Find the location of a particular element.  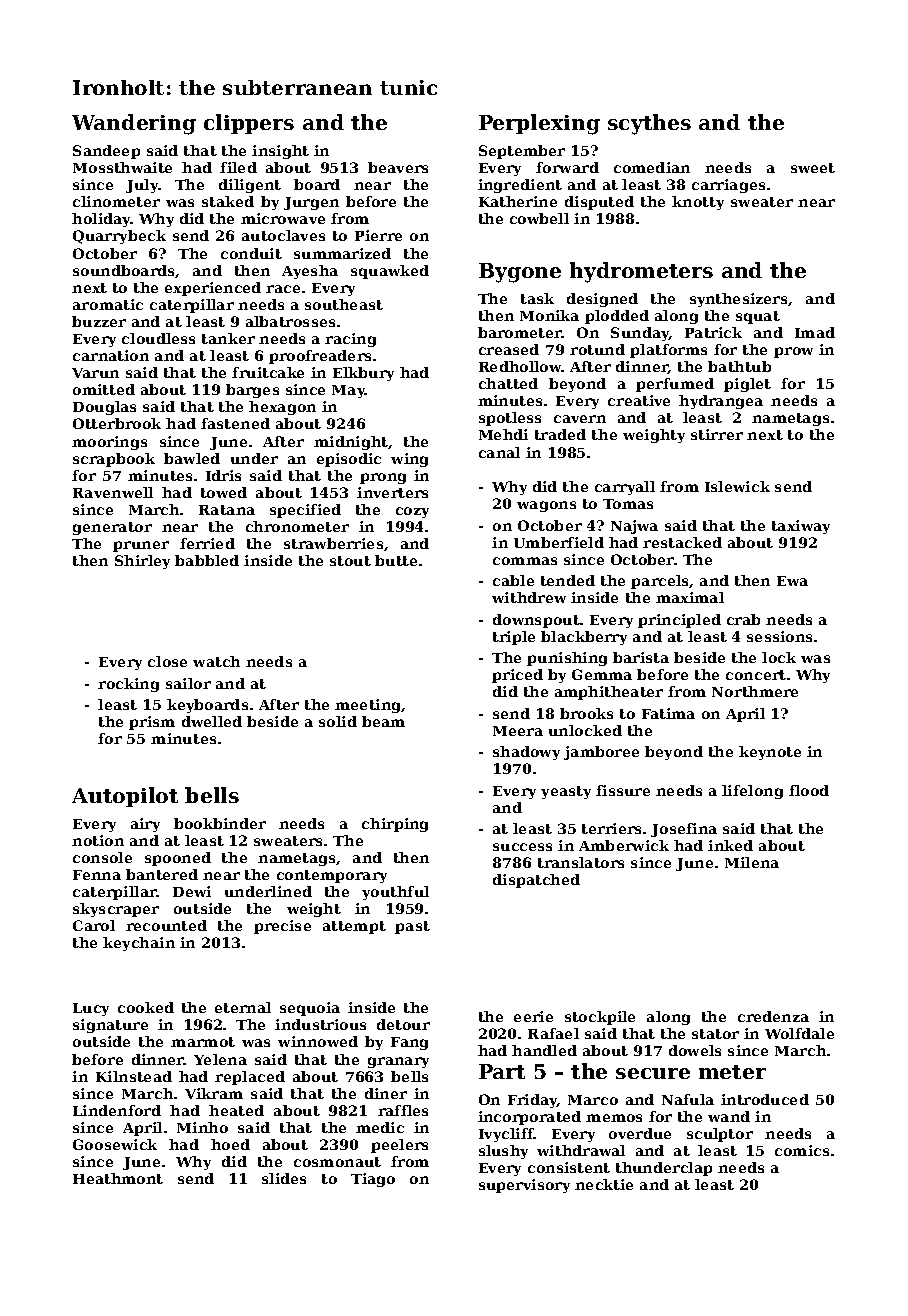

hydrangea is located at coordinates (721, 402).
